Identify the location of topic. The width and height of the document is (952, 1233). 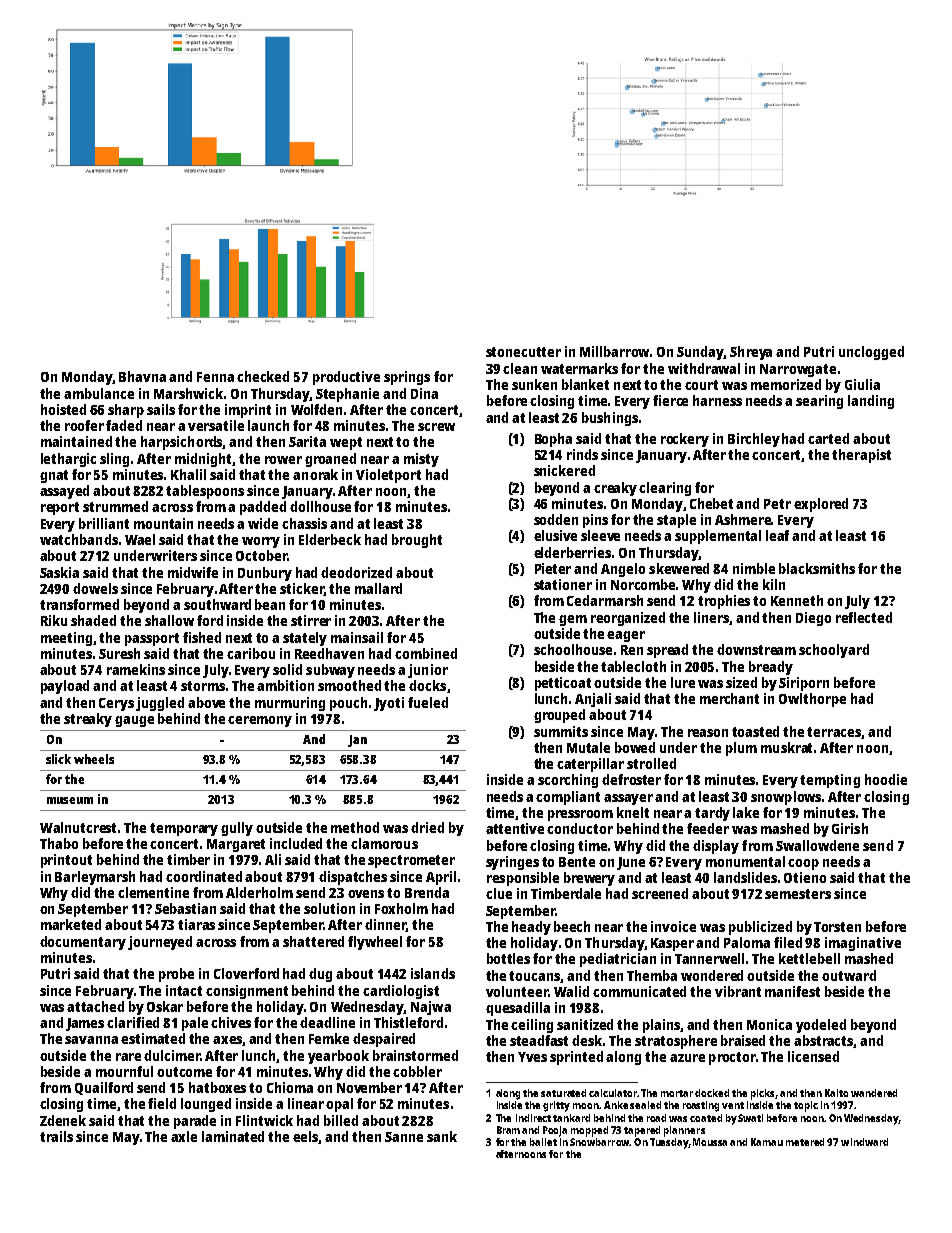
(806, 1106).
